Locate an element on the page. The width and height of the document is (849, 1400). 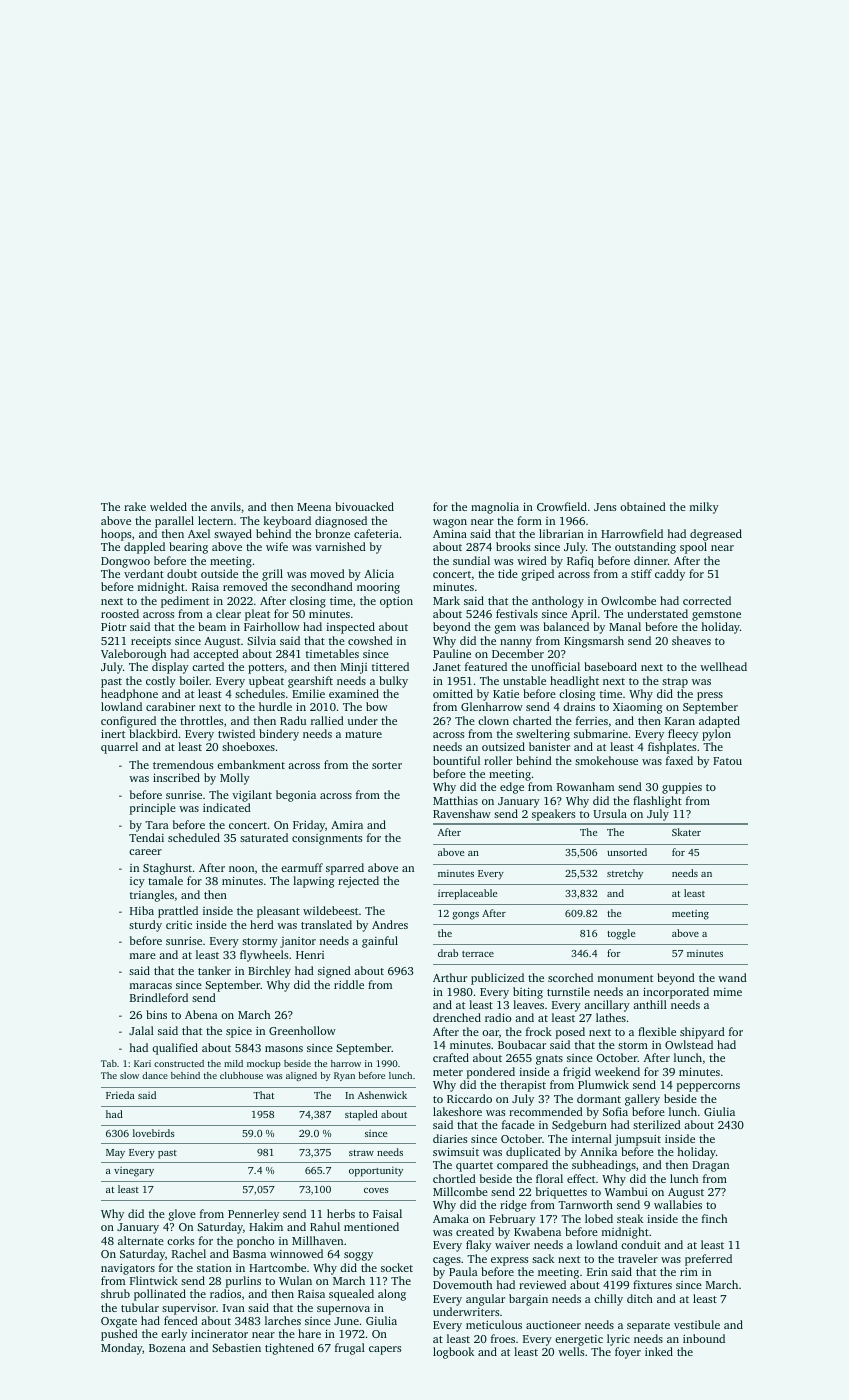
mature is located at coordinates (363, 734).
